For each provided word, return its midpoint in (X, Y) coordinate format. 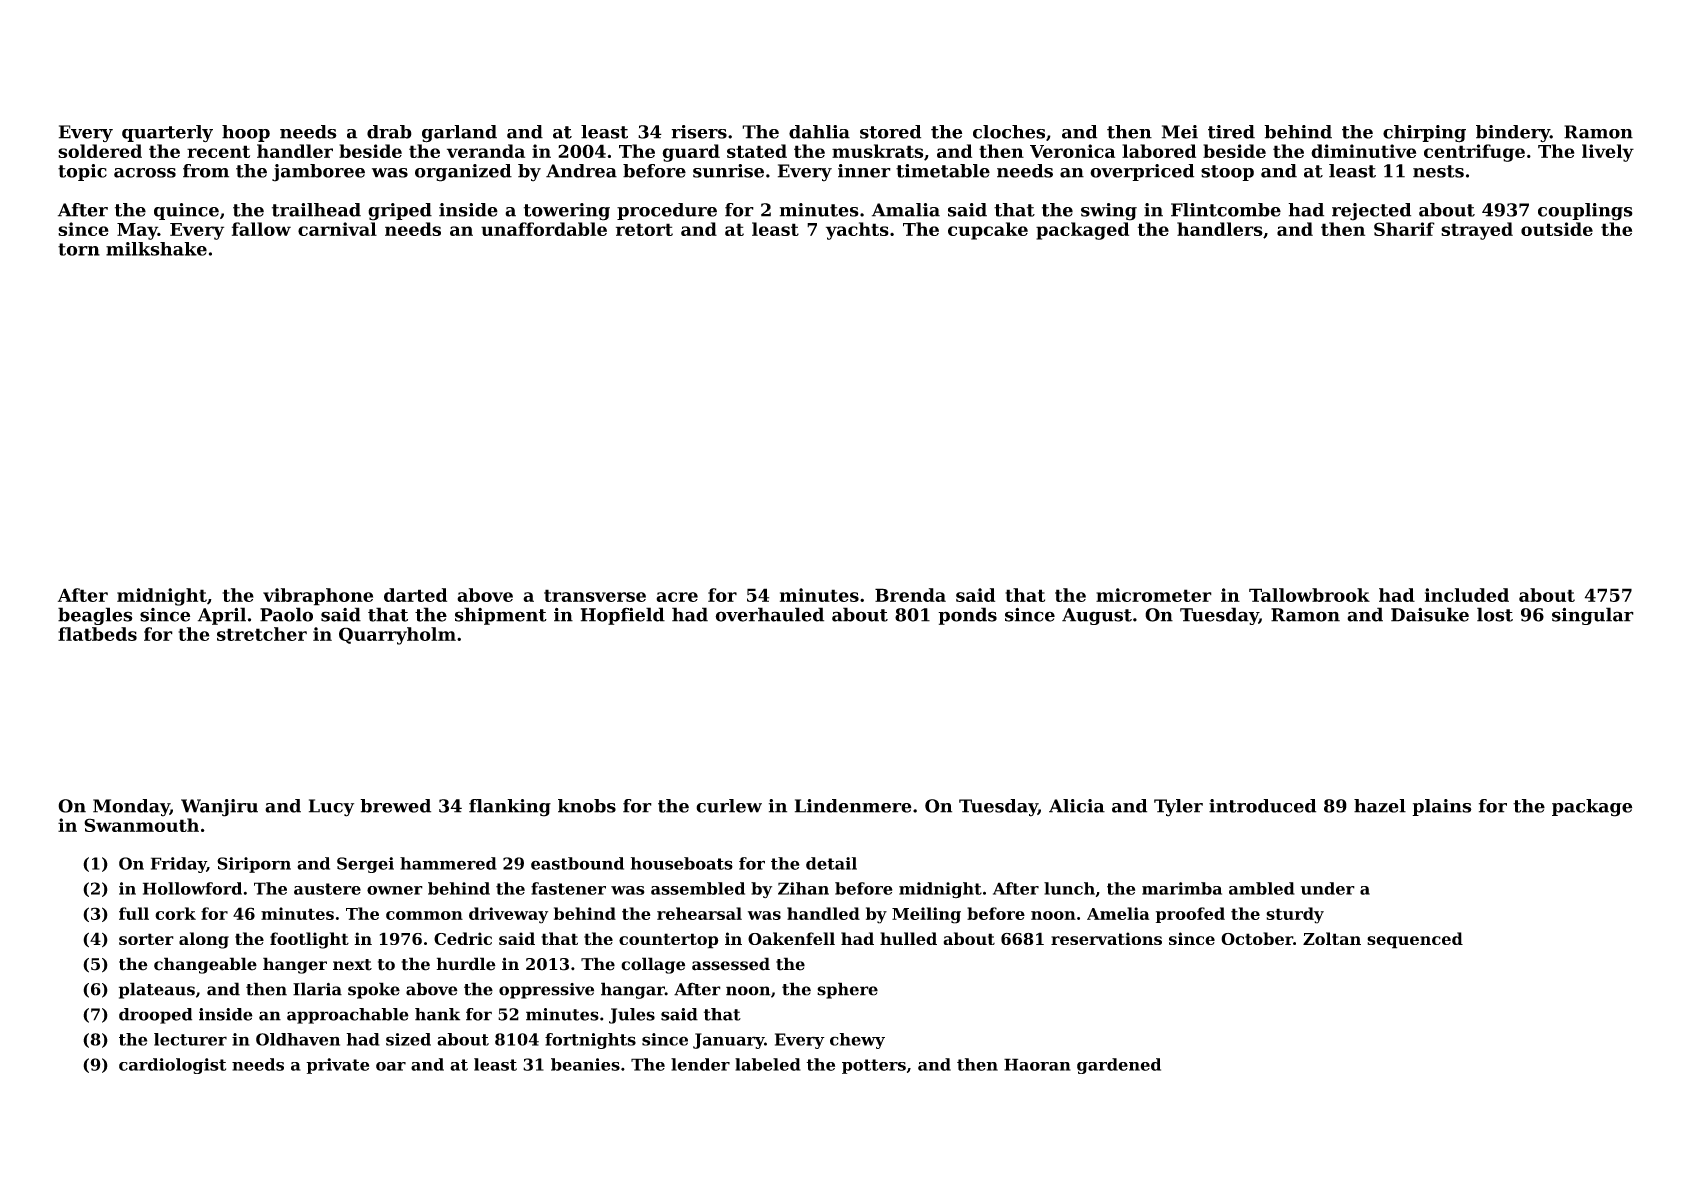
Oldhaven (298, 1039)
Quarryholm (397, 636)
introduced (1262, 806)
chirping (1424, 134)
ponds (967, 616)
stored (890, 132)
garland (459, 134)
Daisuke (1430, 614)
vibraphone (318, 597)
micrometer (1154, 595)
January (728, 1041)
